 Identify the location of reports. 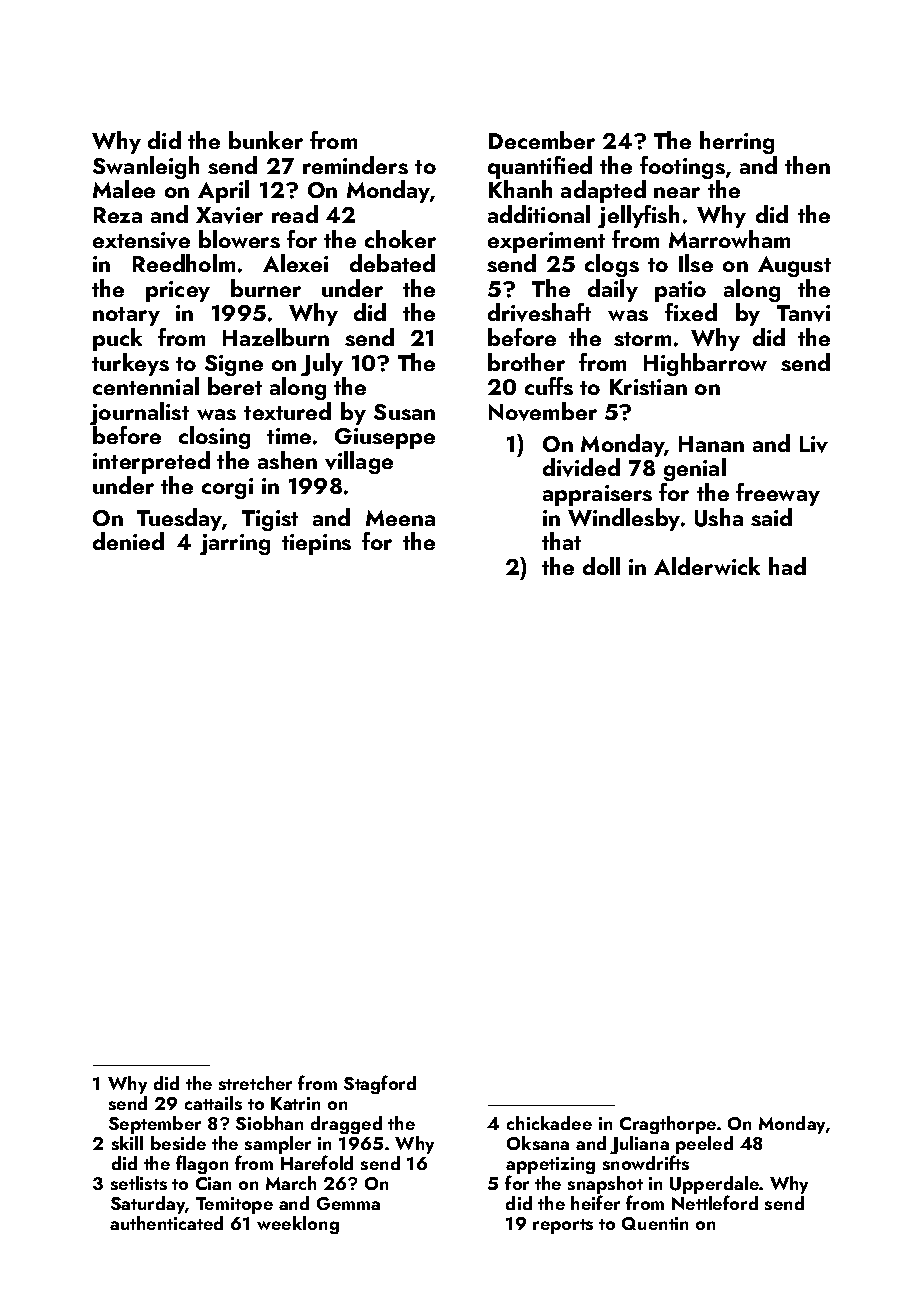
(563, 1226).
